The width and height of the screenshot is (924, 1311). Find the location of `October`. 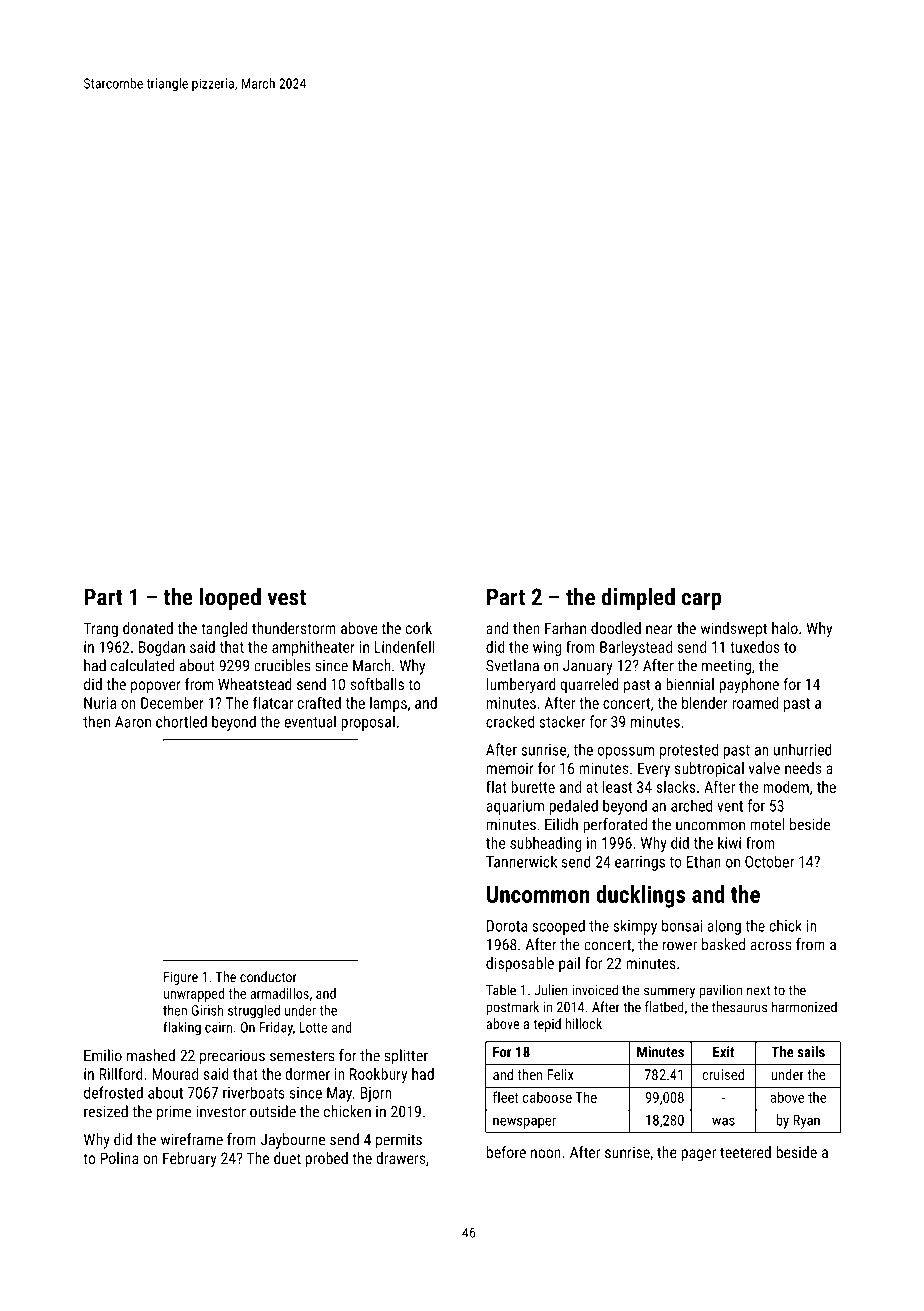

October is located at coordinates (769, 861).
